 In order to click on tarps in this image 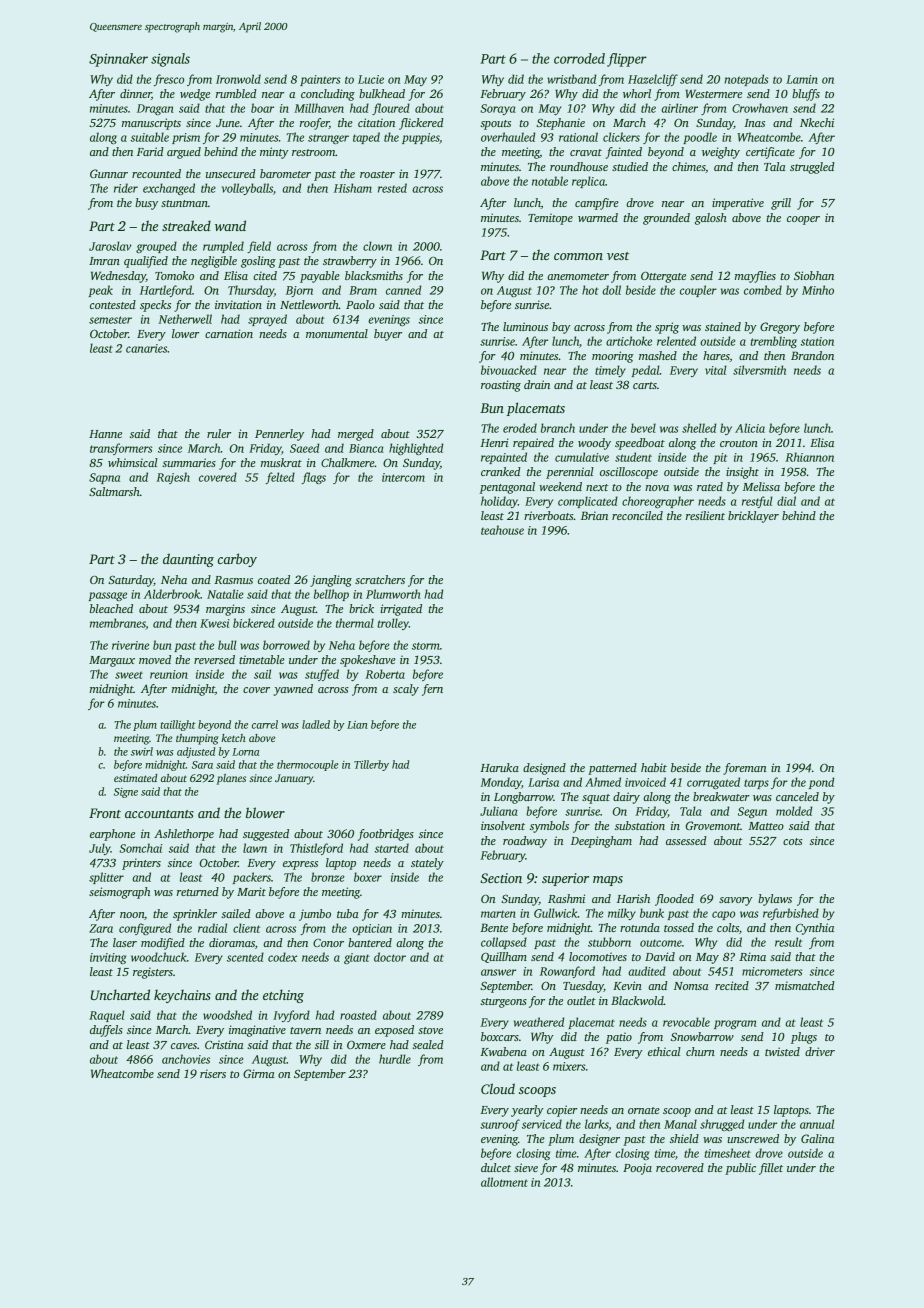, I will do `click(756, 784)`.
